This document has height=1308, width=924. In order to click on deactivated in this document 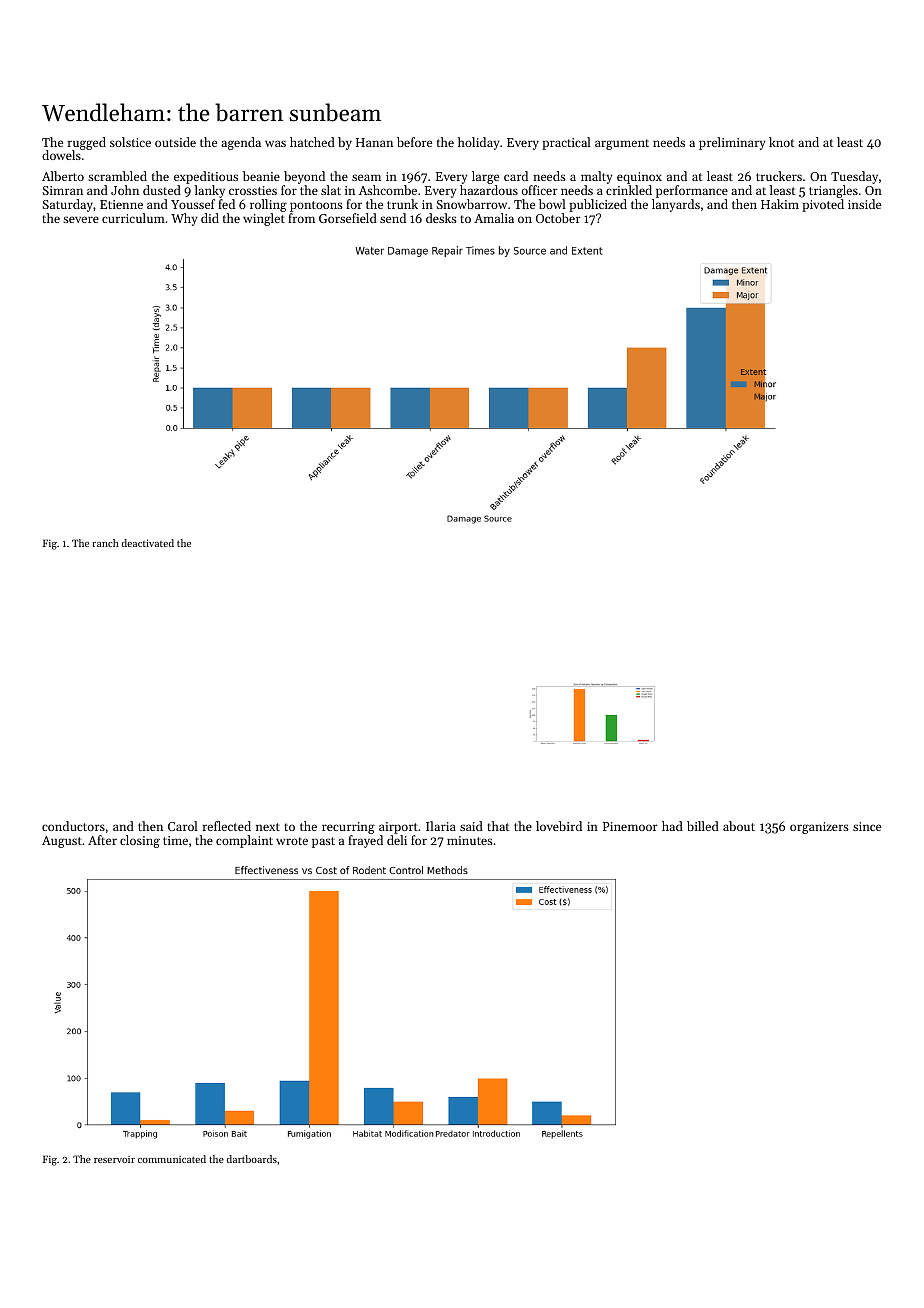, I will do `click(148, 543)`.
